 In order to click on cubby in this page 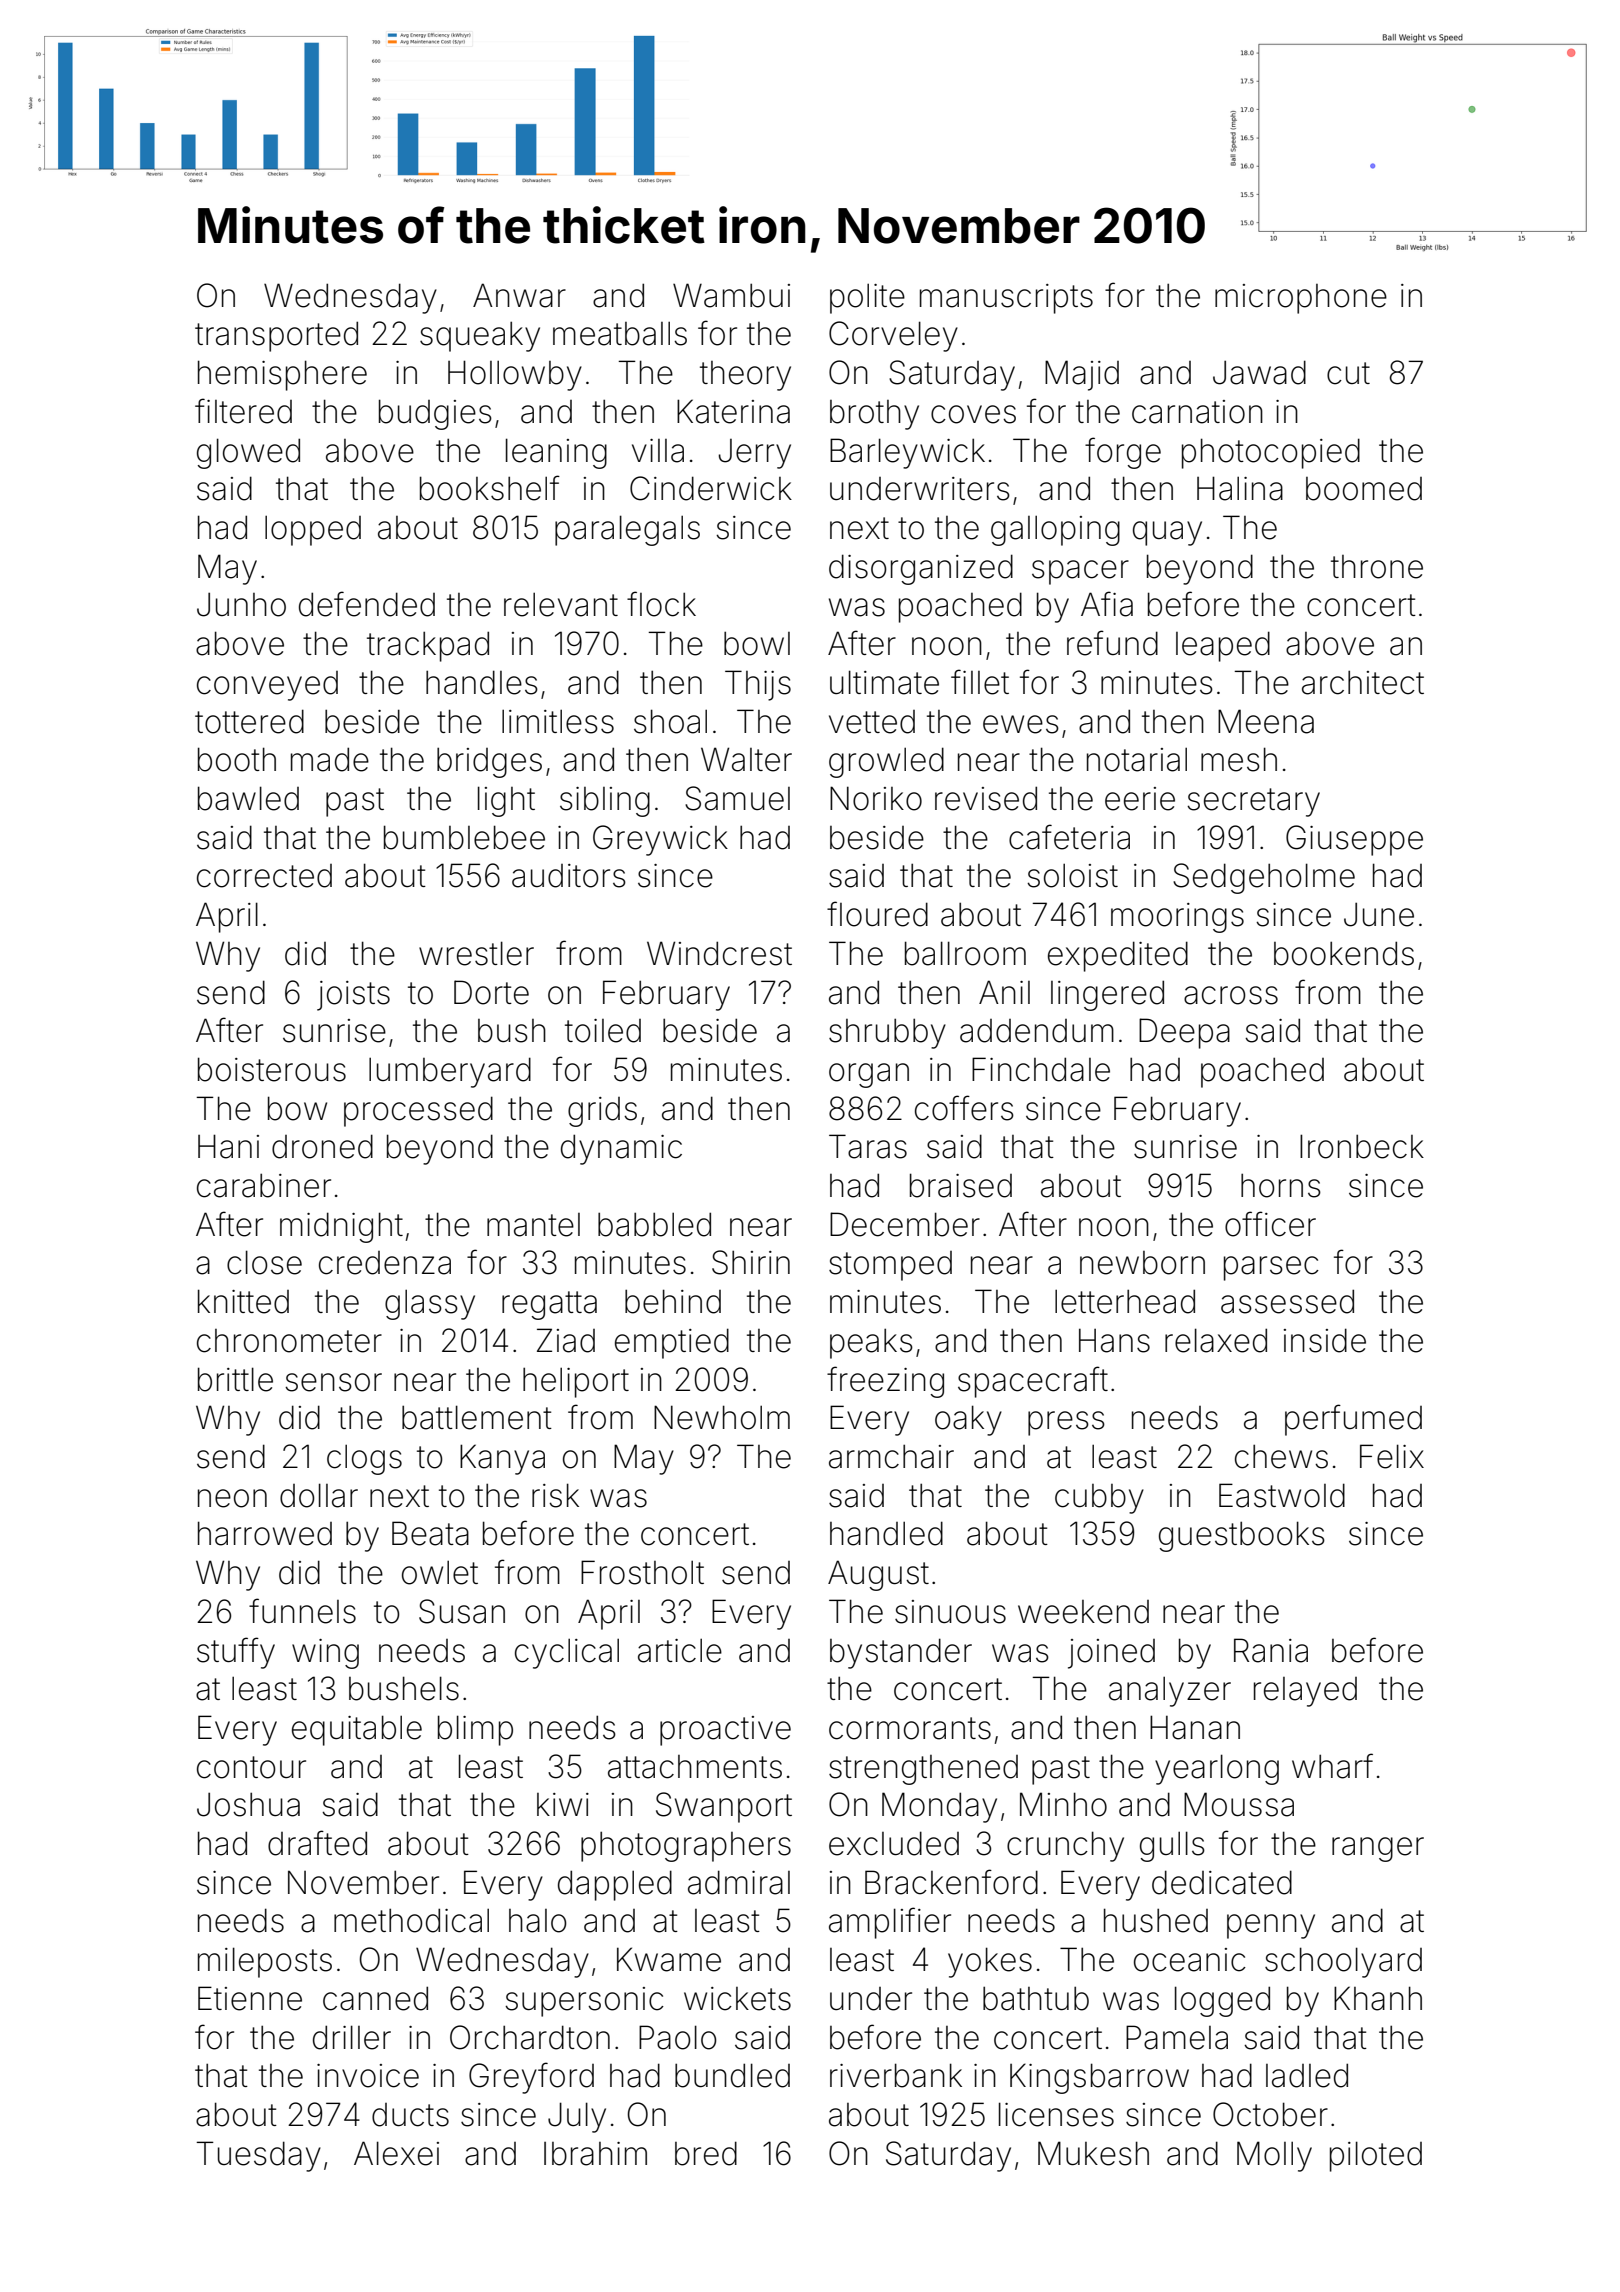, I will do `click(1099, 1499)`.
